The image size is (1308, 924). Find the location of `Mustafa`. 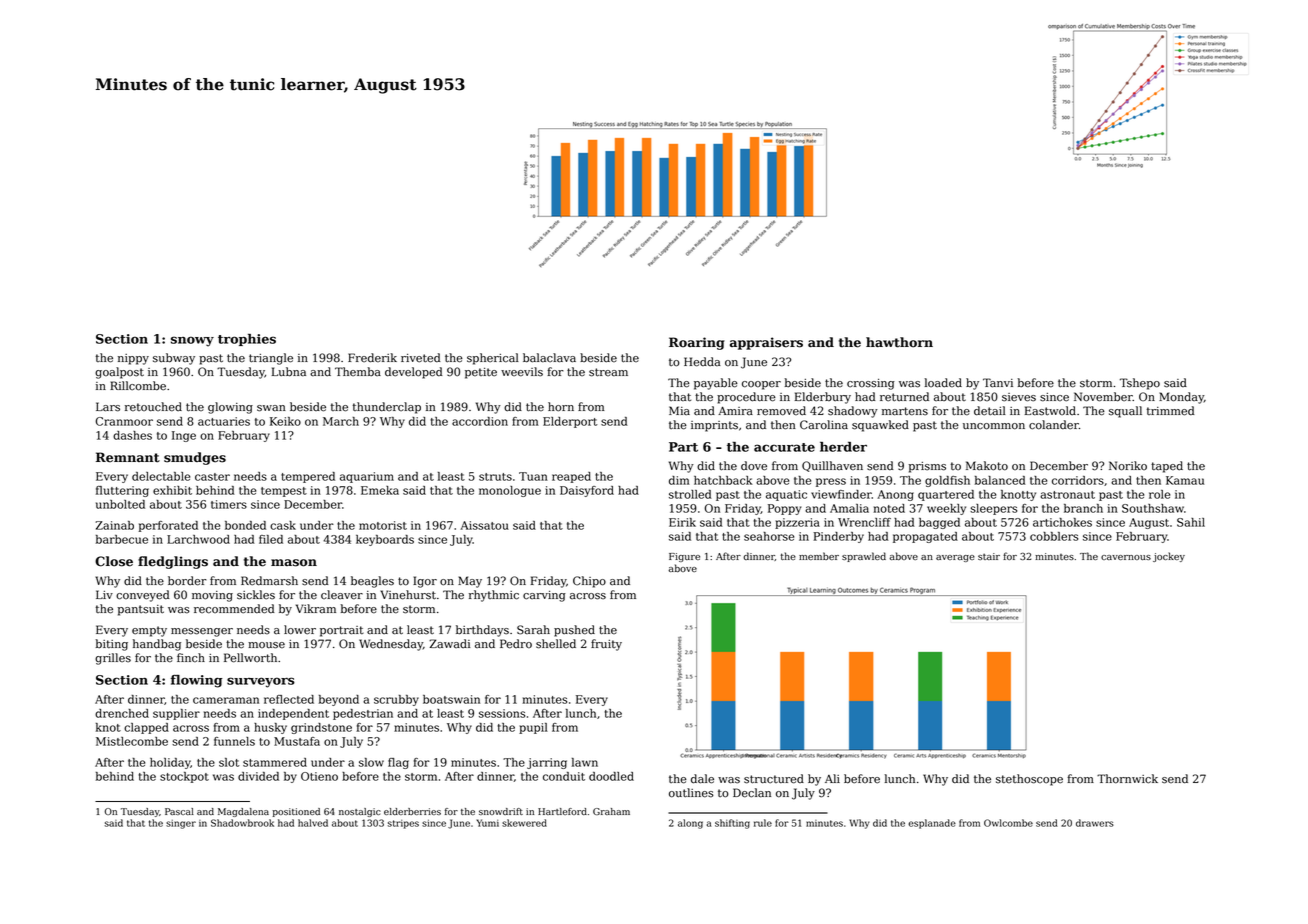

Mustafa is located at coordinates (297, 741).
